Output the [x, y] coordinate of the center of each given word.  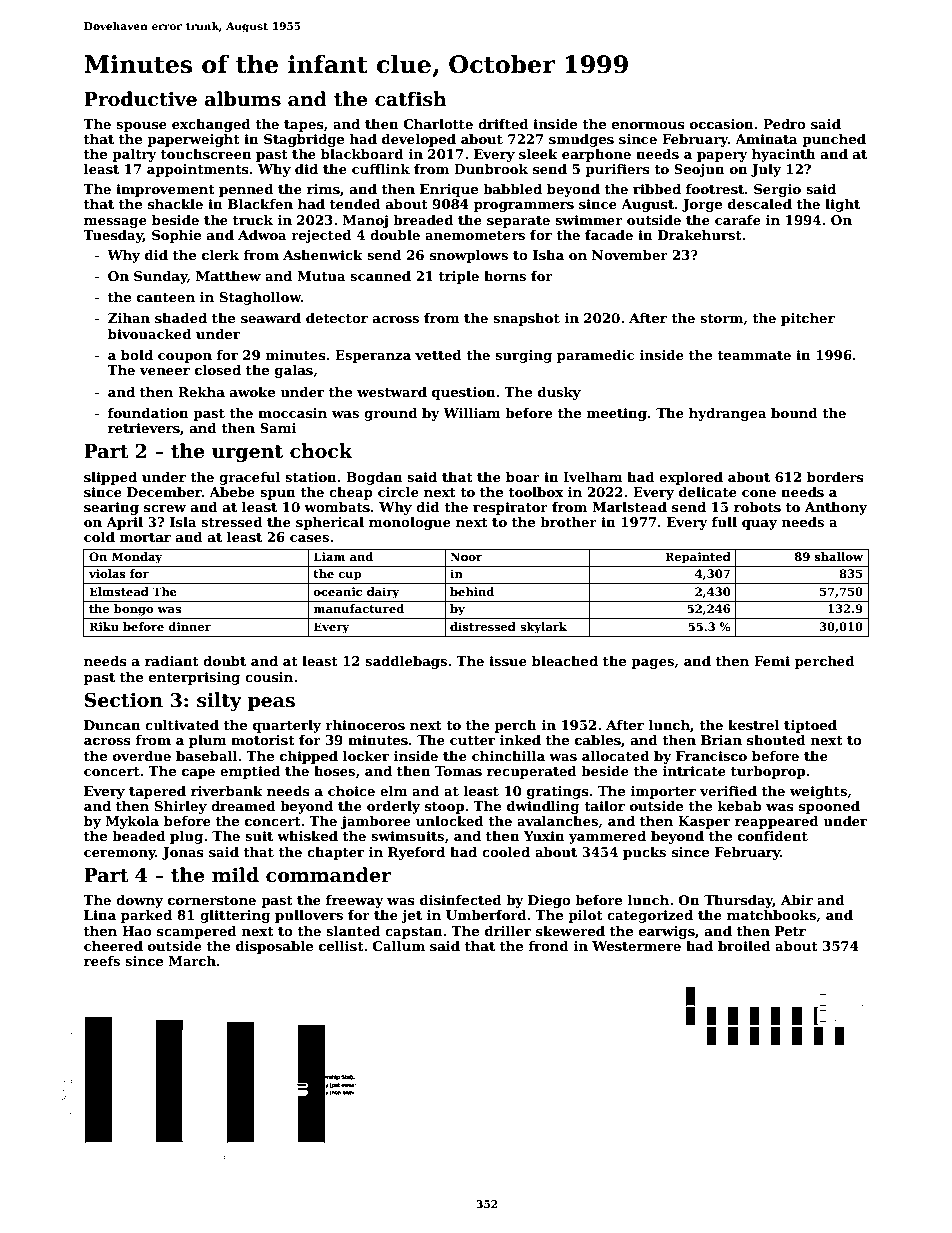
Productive [140, 99]
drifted [503, 124]
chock [321, 451]
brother [568, 522]
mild [235, 875]
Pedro [784, 124]
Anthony [836, 508]
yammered [607, 837]
